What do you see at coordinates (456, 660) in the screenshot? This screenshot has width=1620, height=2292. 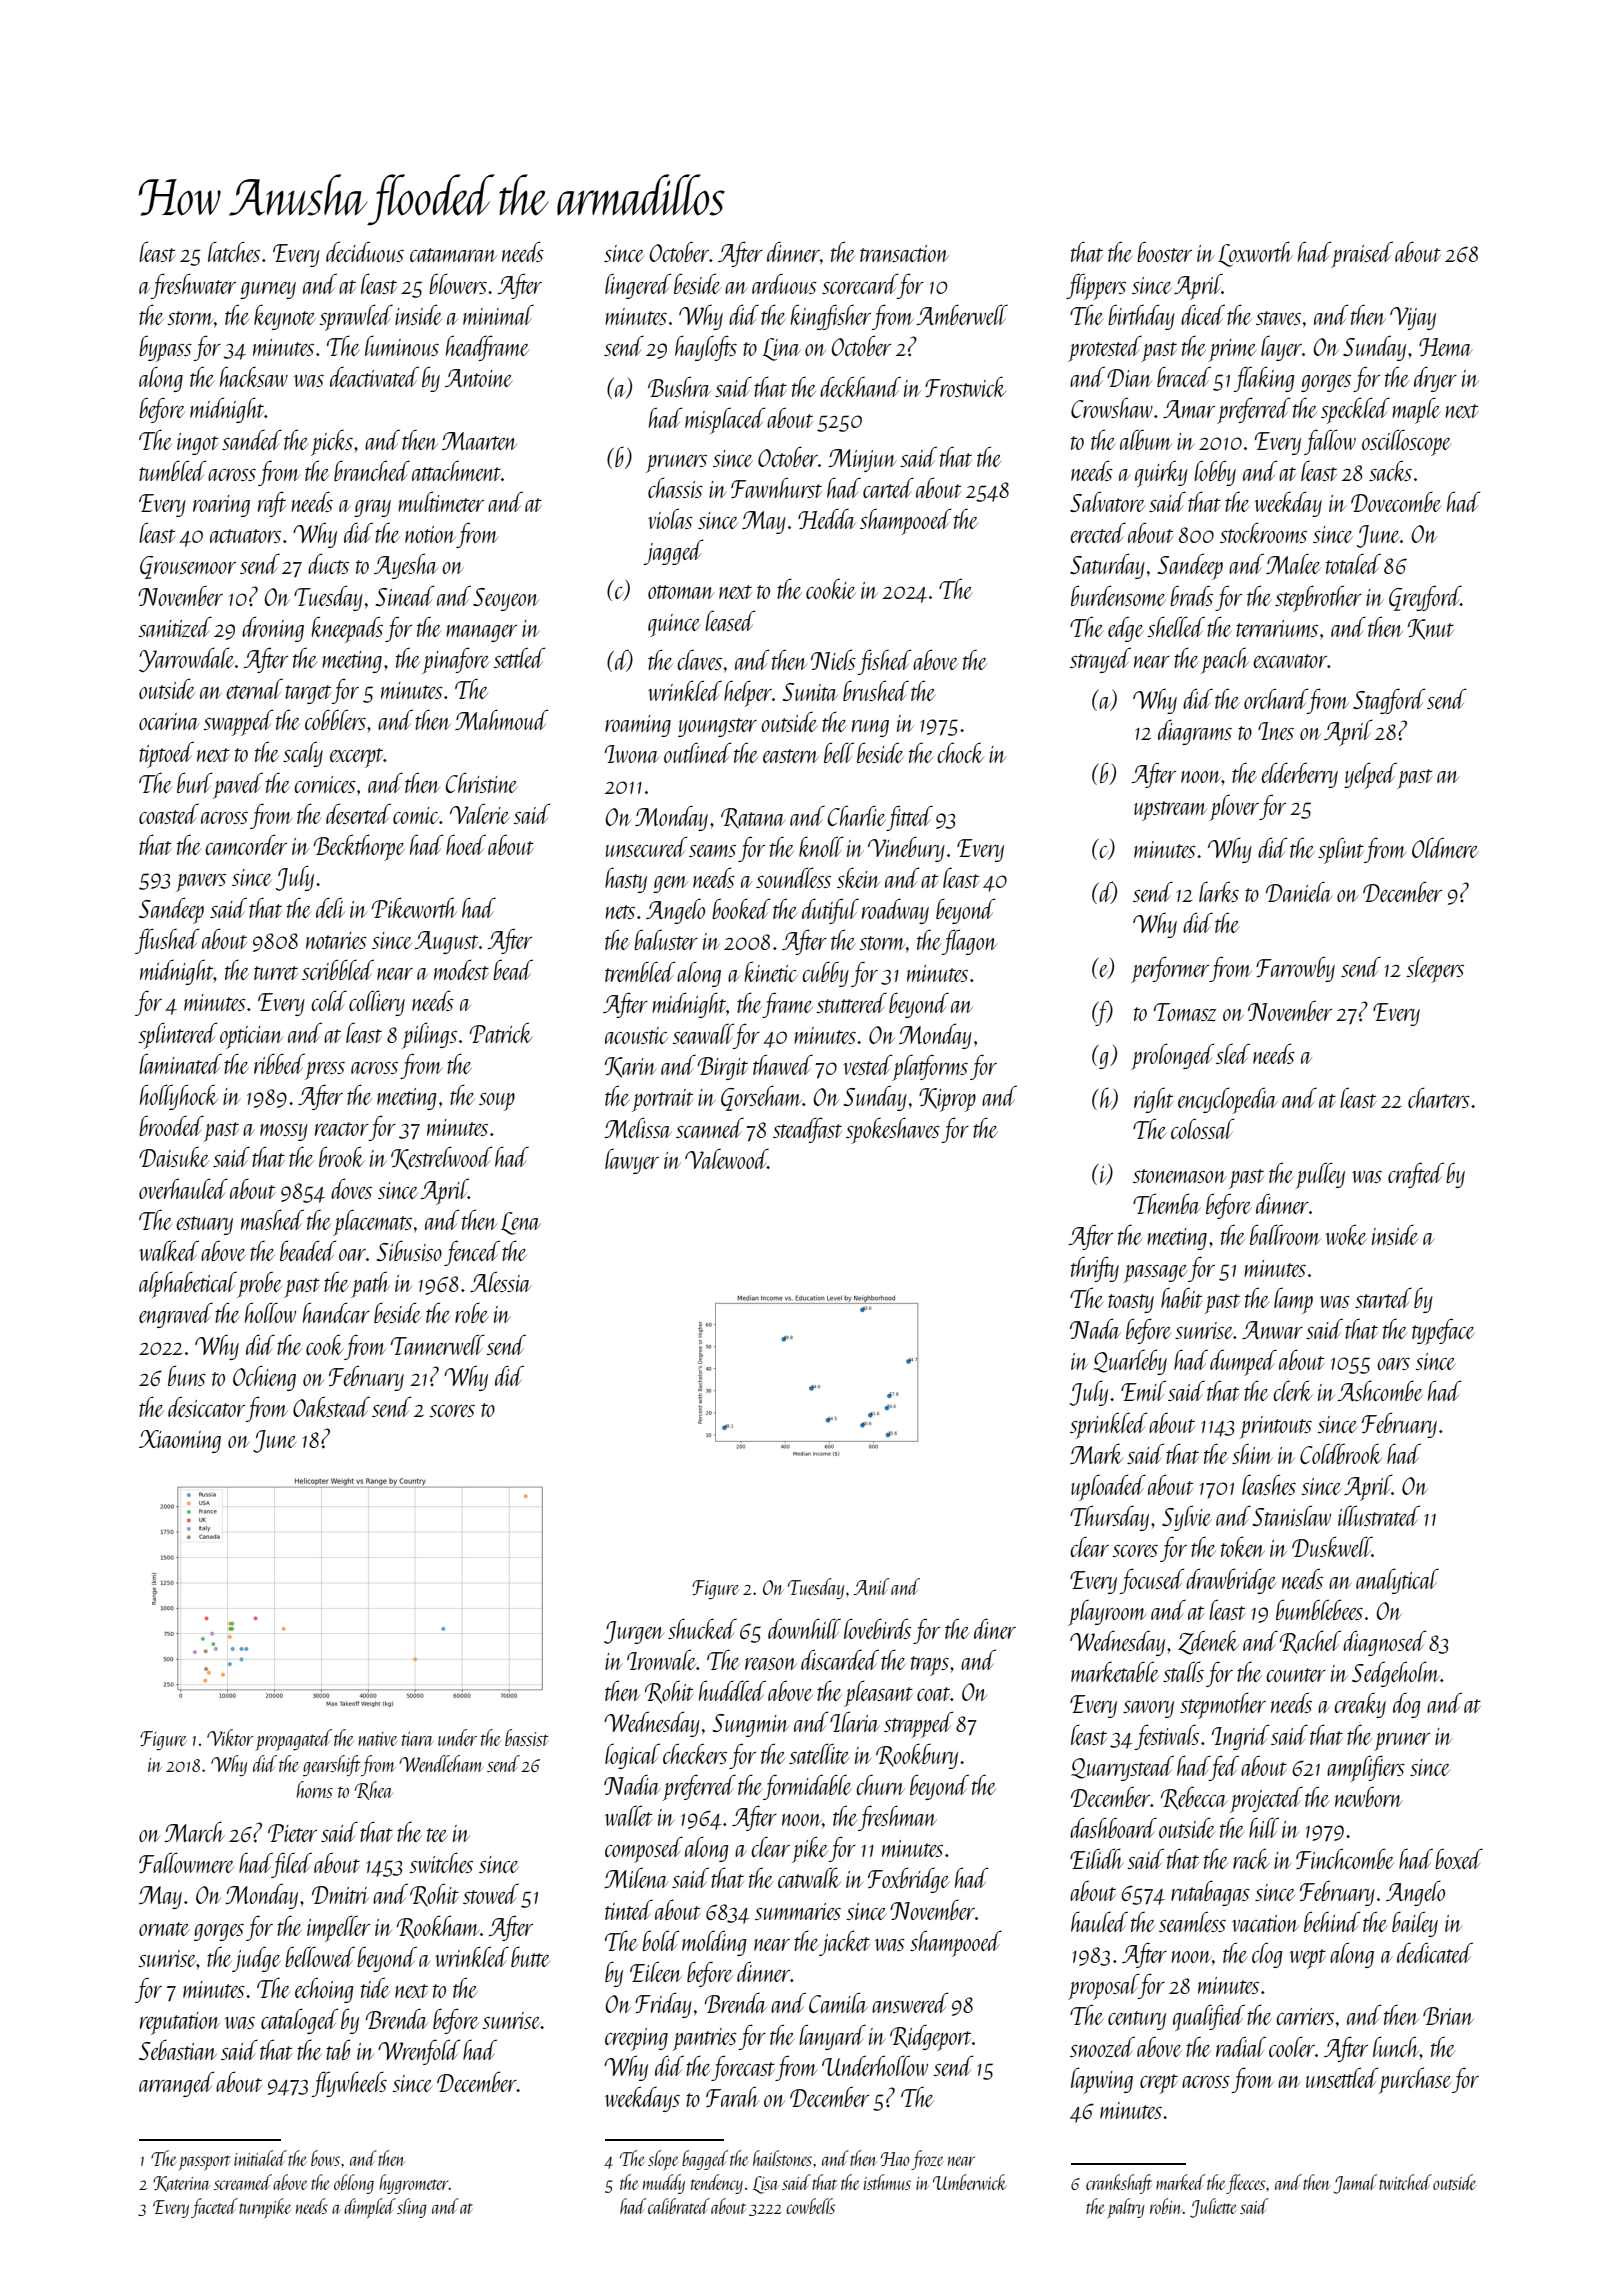 I see `pinafore` at bounding box center [456, 660].
